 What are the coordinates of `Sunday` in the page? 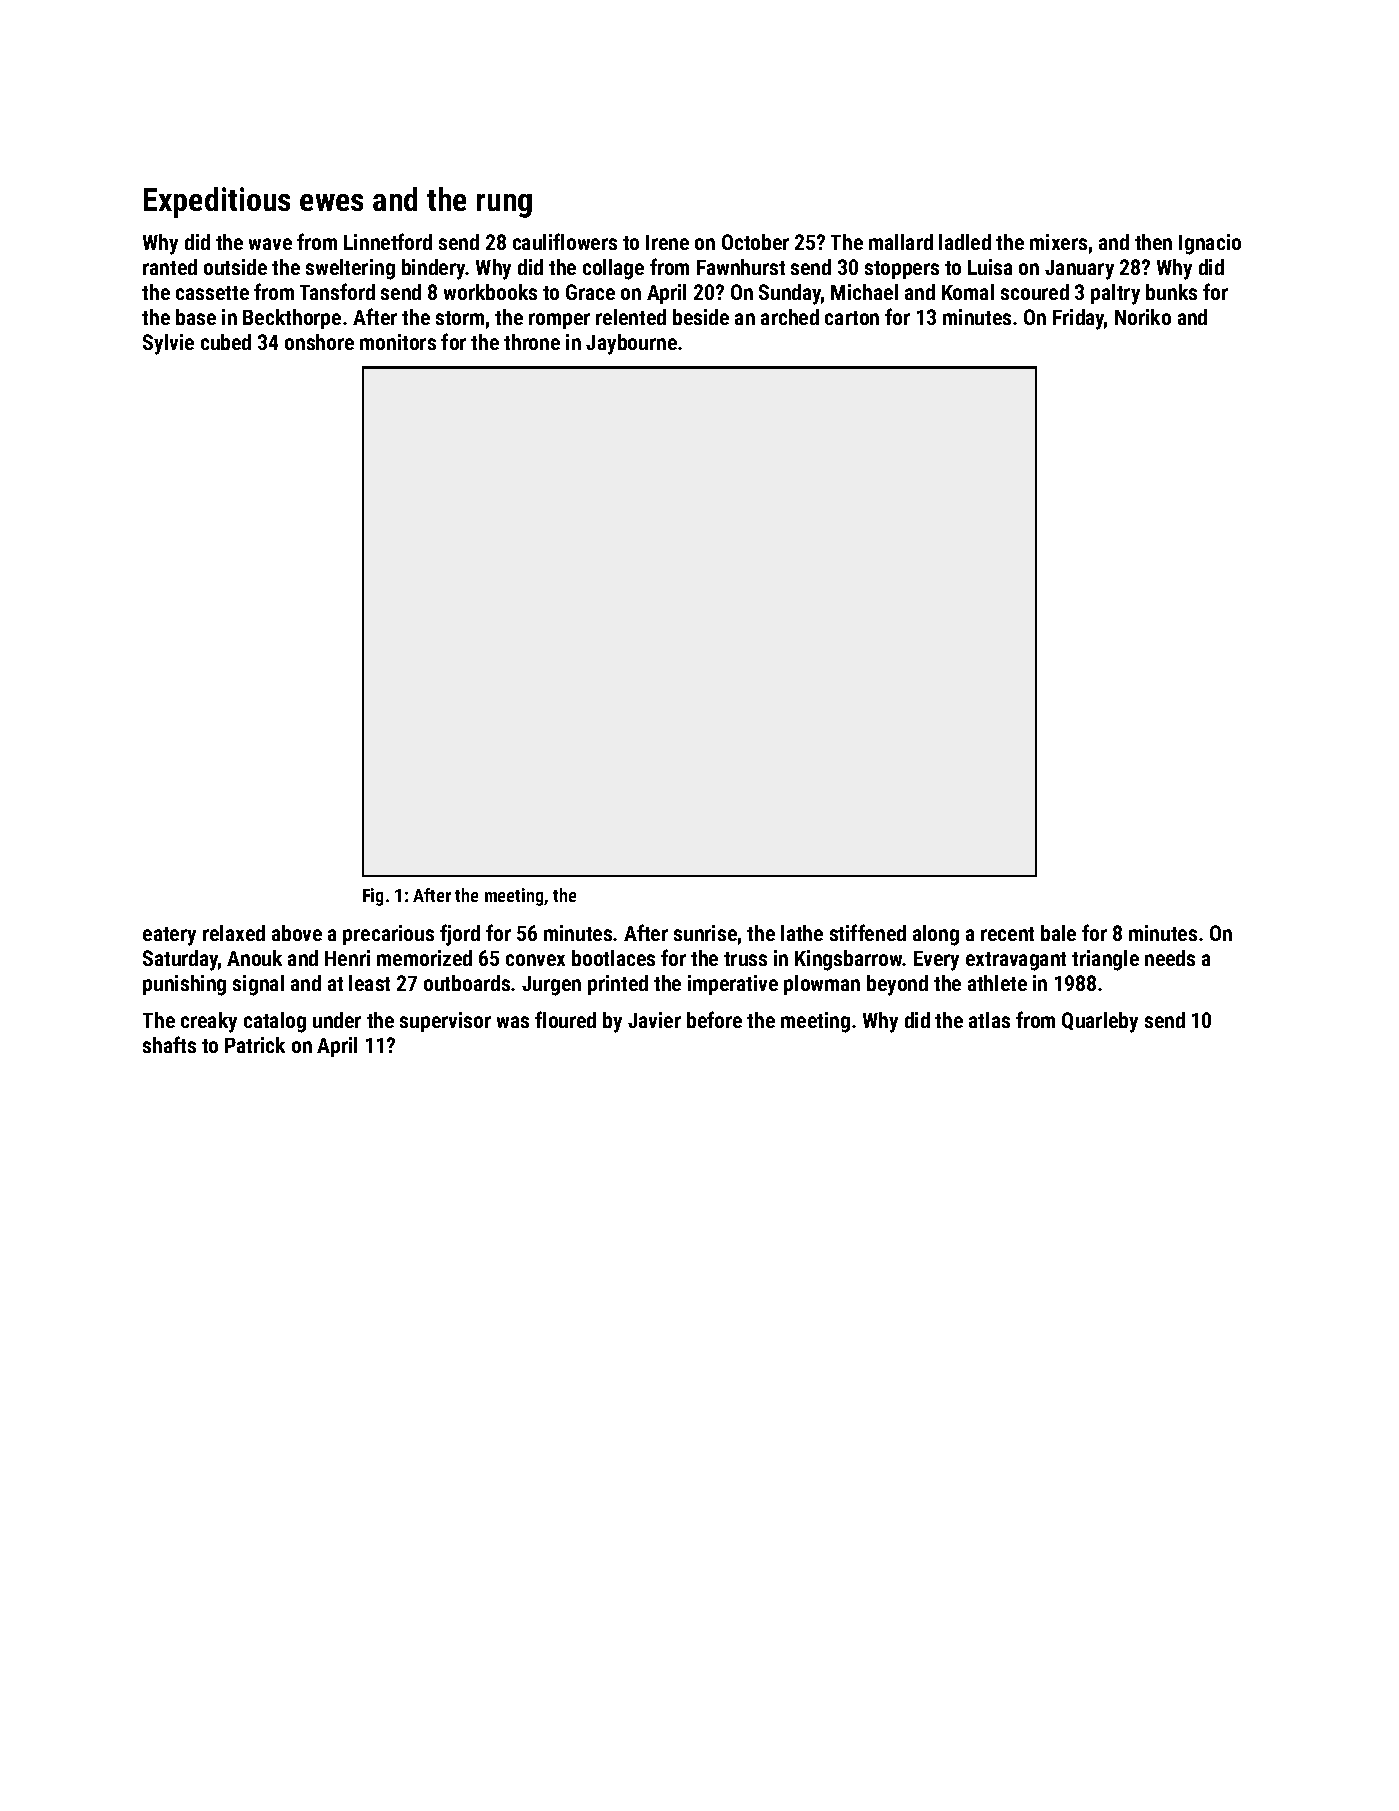 It's located at (790, 294).
